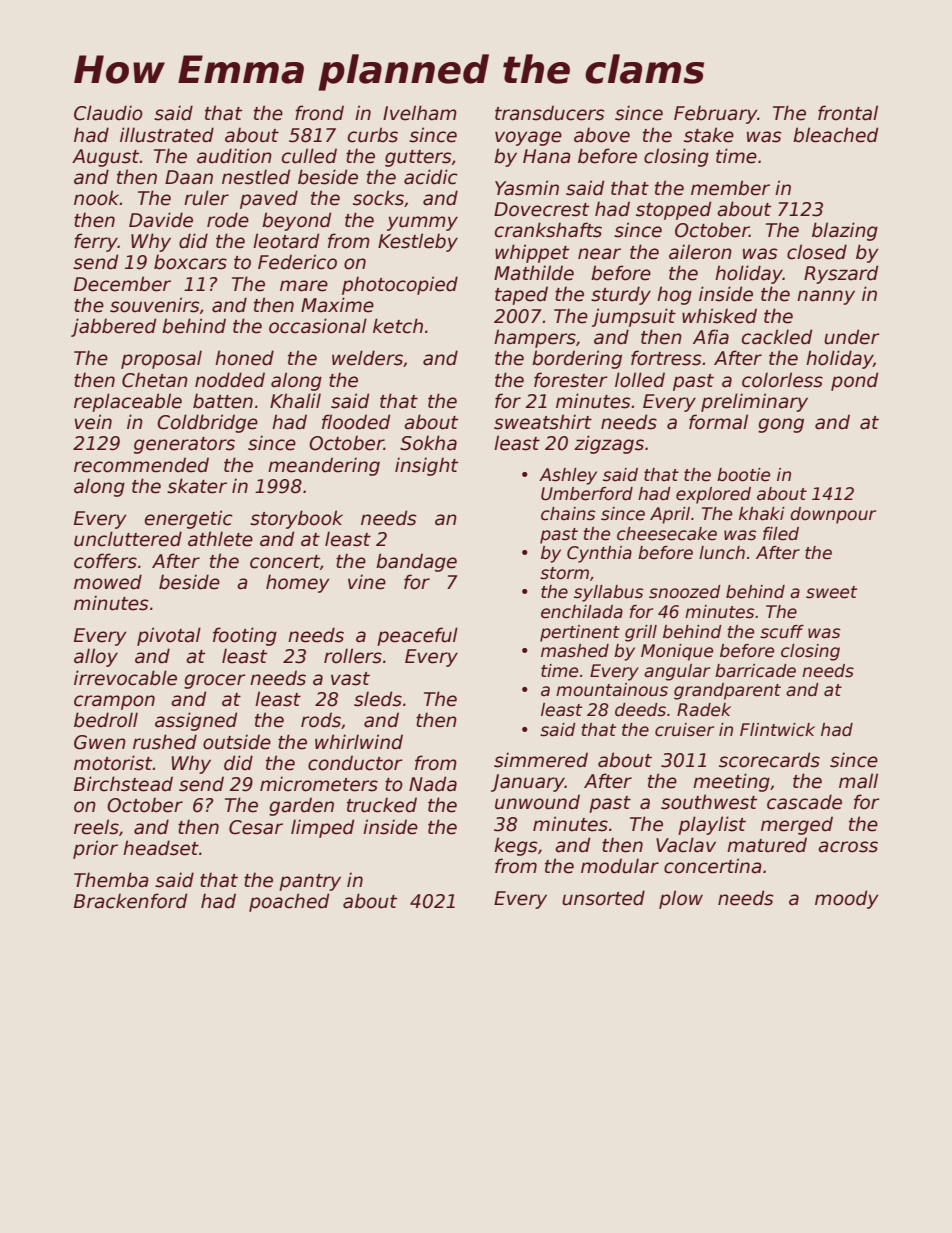  What do you see at coordinates (400, 285) in the screenshot?
I see `photocopied` at bounding box center [400, 285].
